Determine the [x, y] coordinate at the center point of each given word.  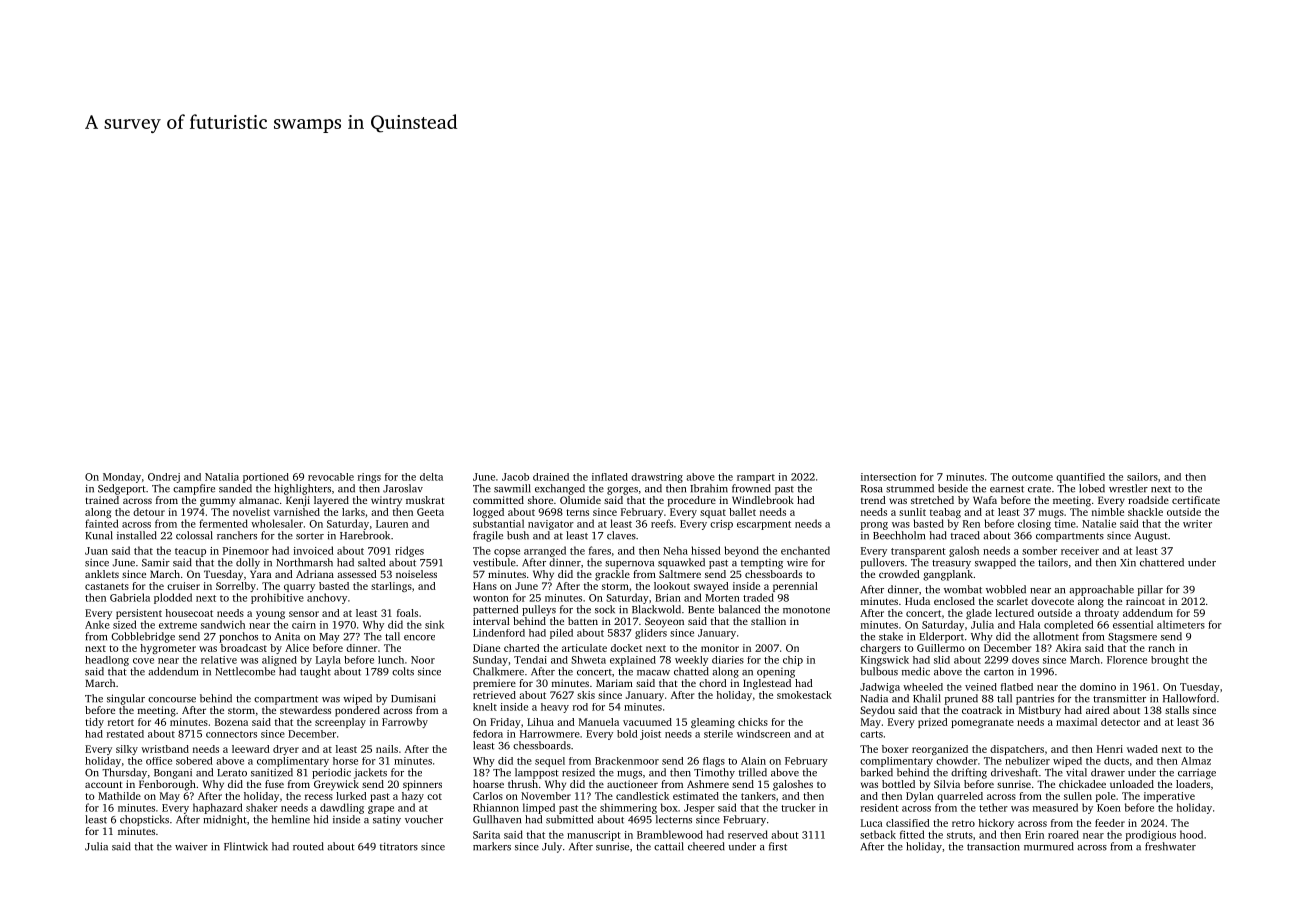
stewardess [305, 710]
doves [1025, 660]
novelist [251, 512]
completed [1069, 625]
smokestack [804, 695]
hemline [291, 819]
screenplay [340, 723]
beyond [742, 551]
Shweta [588, 660]
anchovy [327, 598]
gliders [651, 634]
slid [942, 660]
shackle [1145, 512]
